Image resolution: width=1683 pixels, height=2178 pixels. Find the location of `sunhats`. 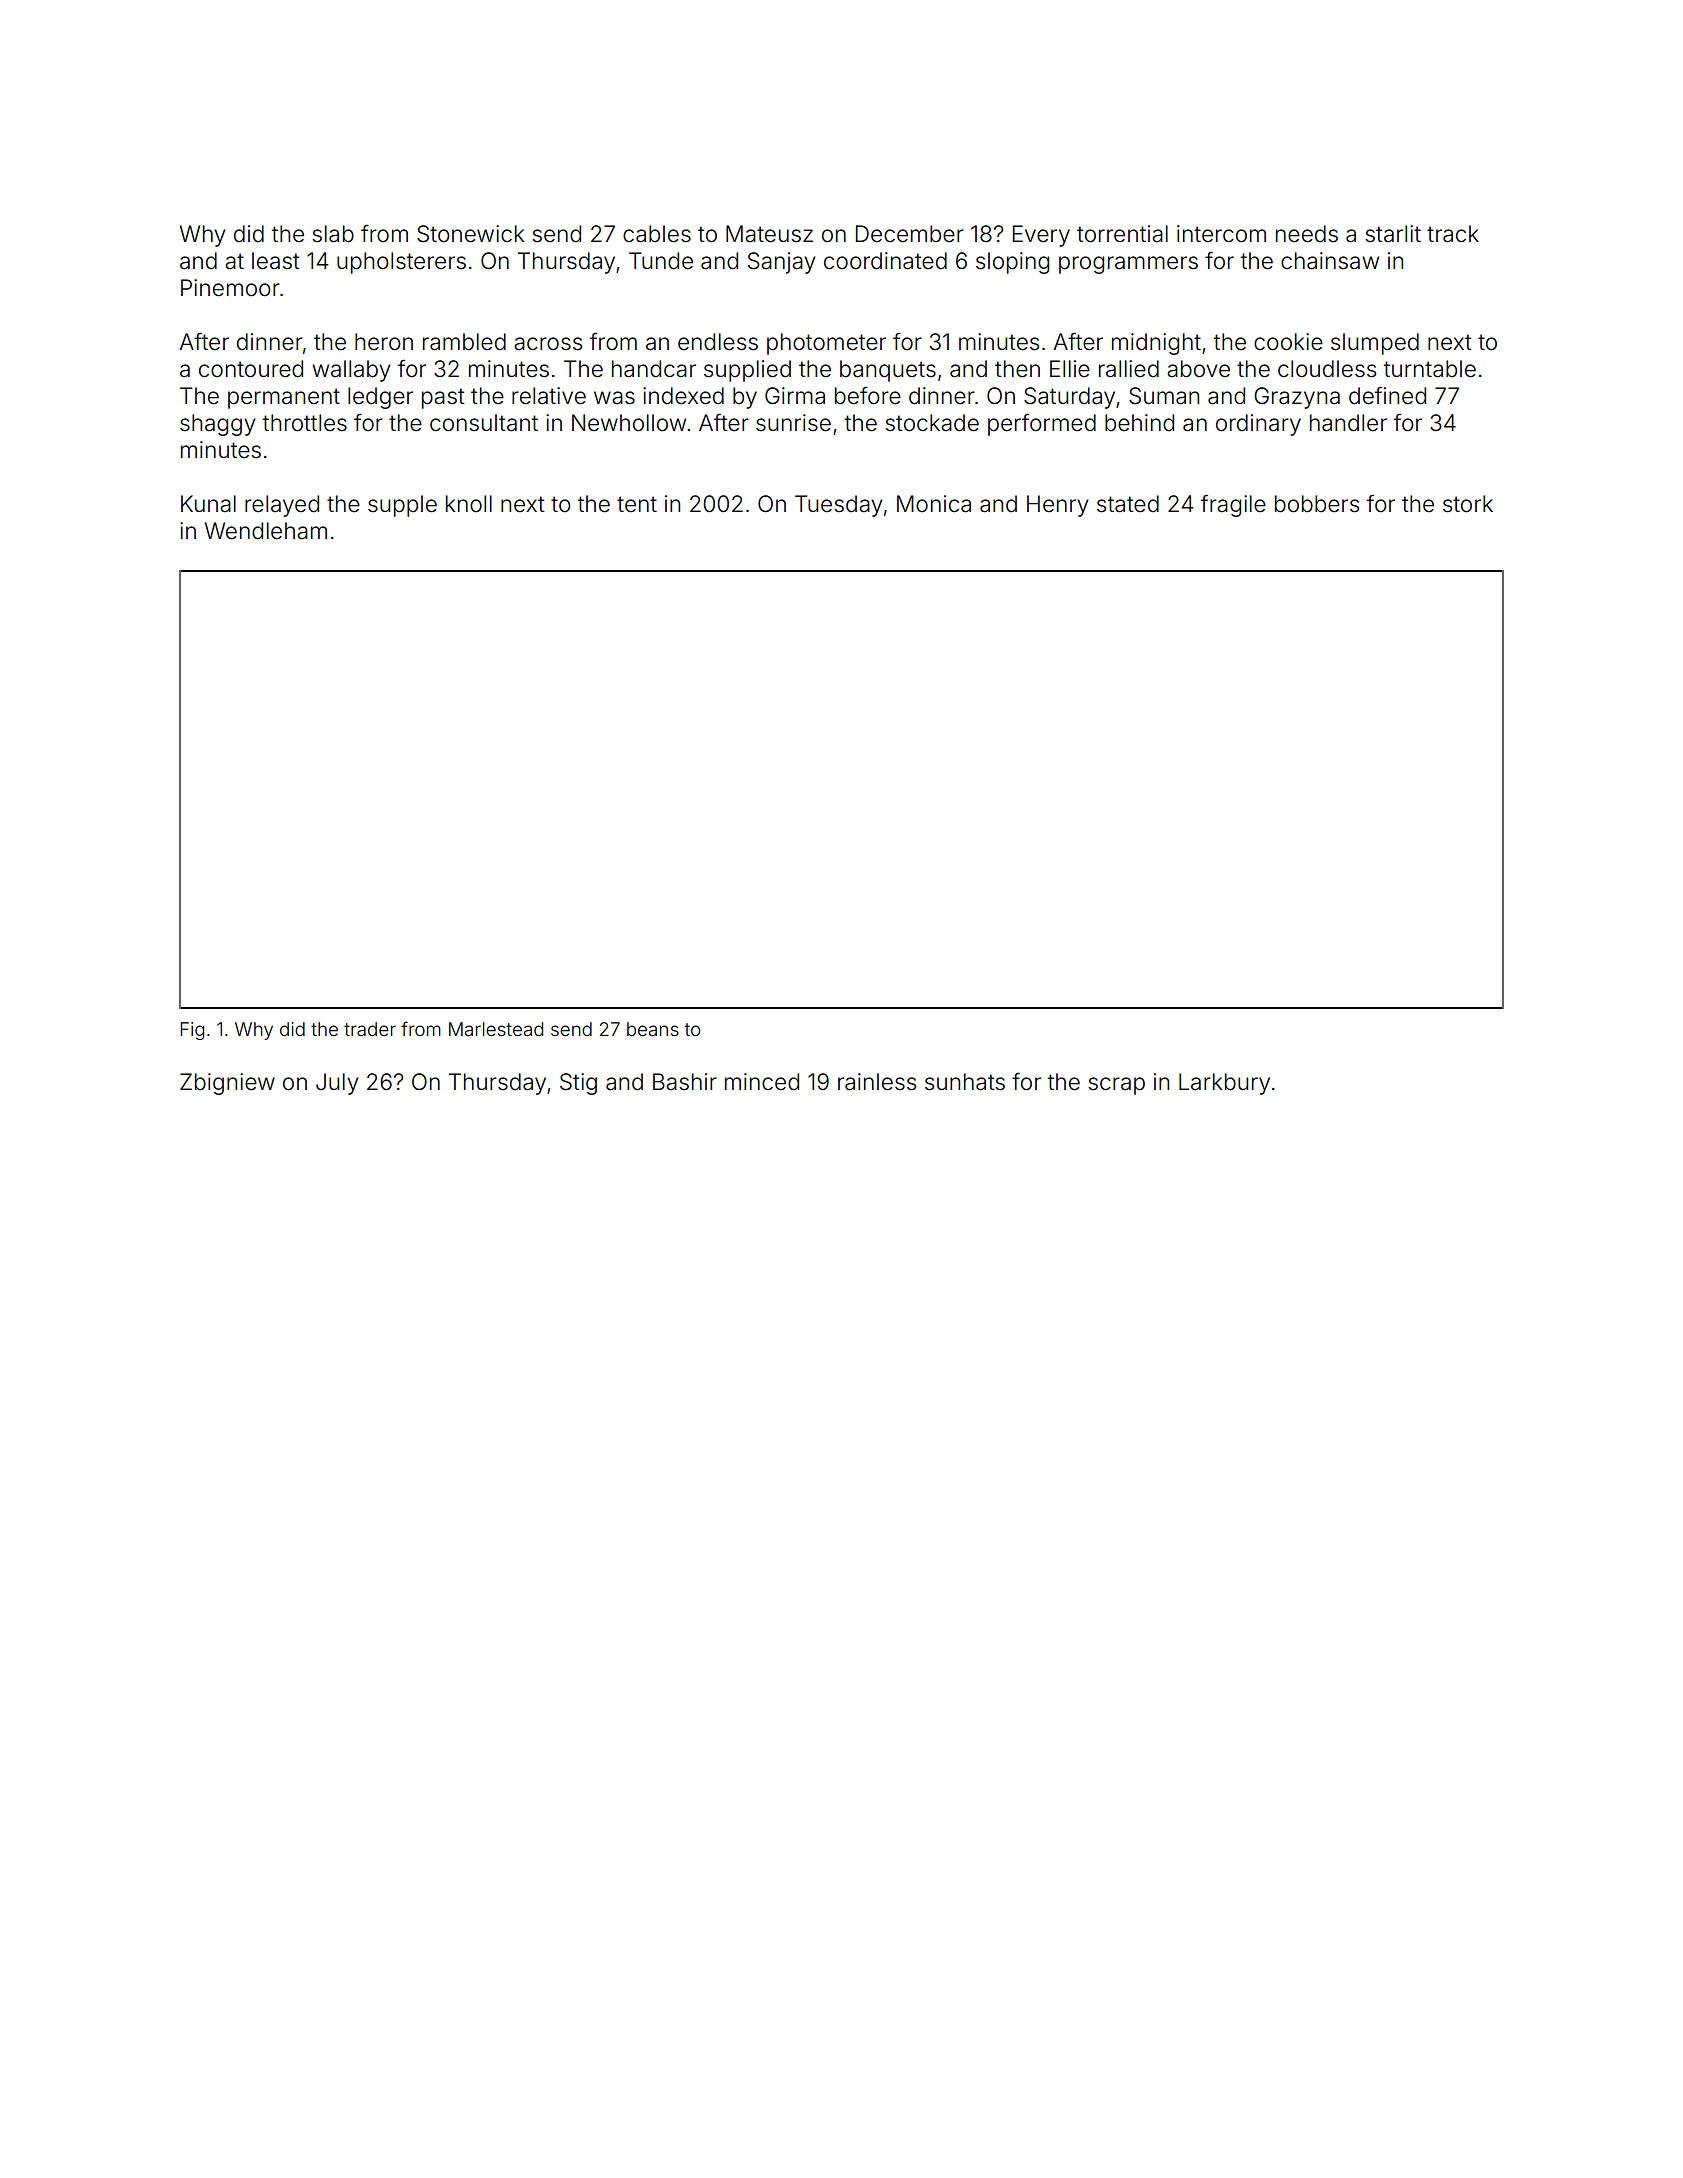

sunhats is located at coordinates (965, 1082).
